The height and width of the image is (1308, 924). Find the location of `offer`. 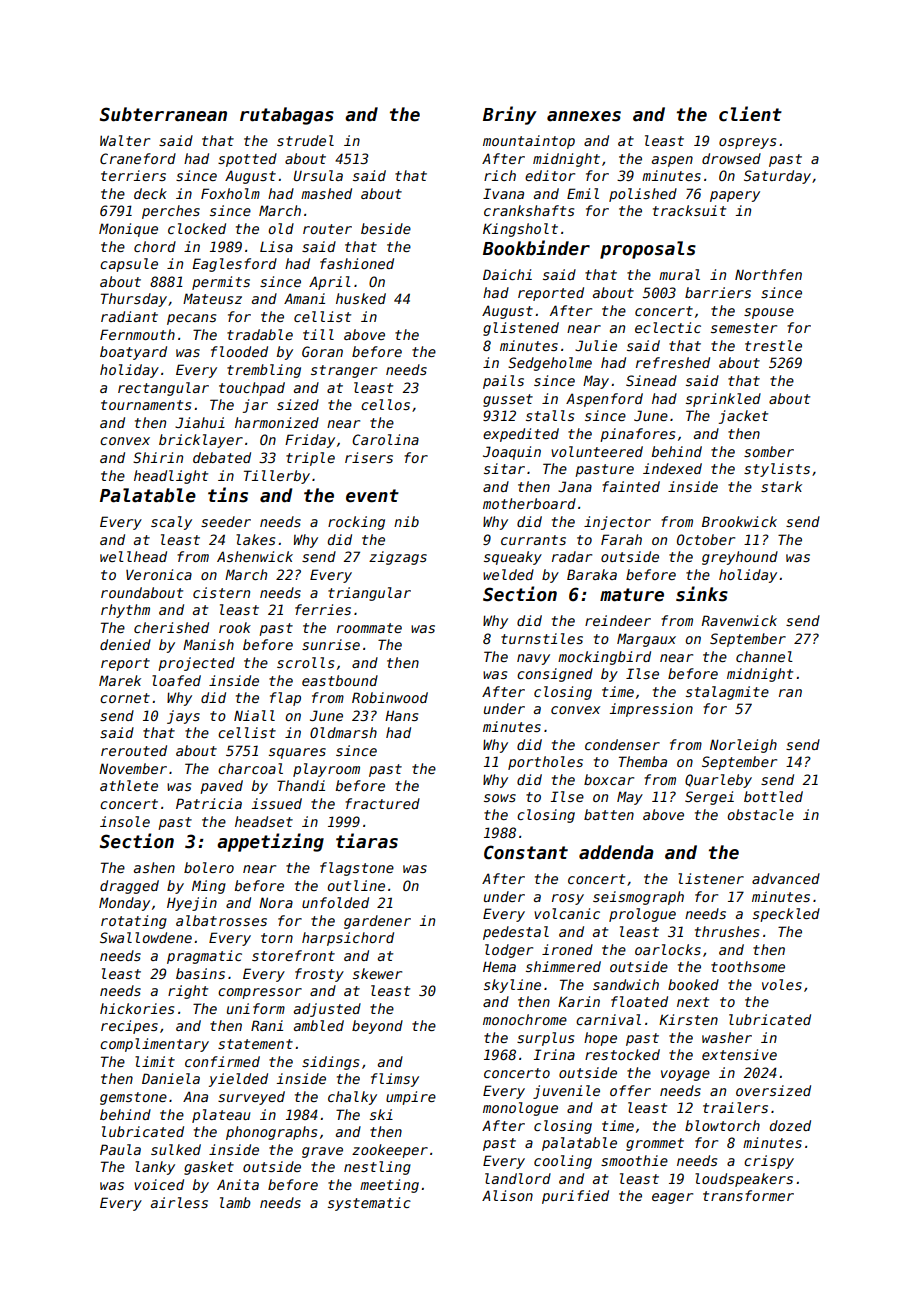

offer is located at coordinates (630, 1090).
